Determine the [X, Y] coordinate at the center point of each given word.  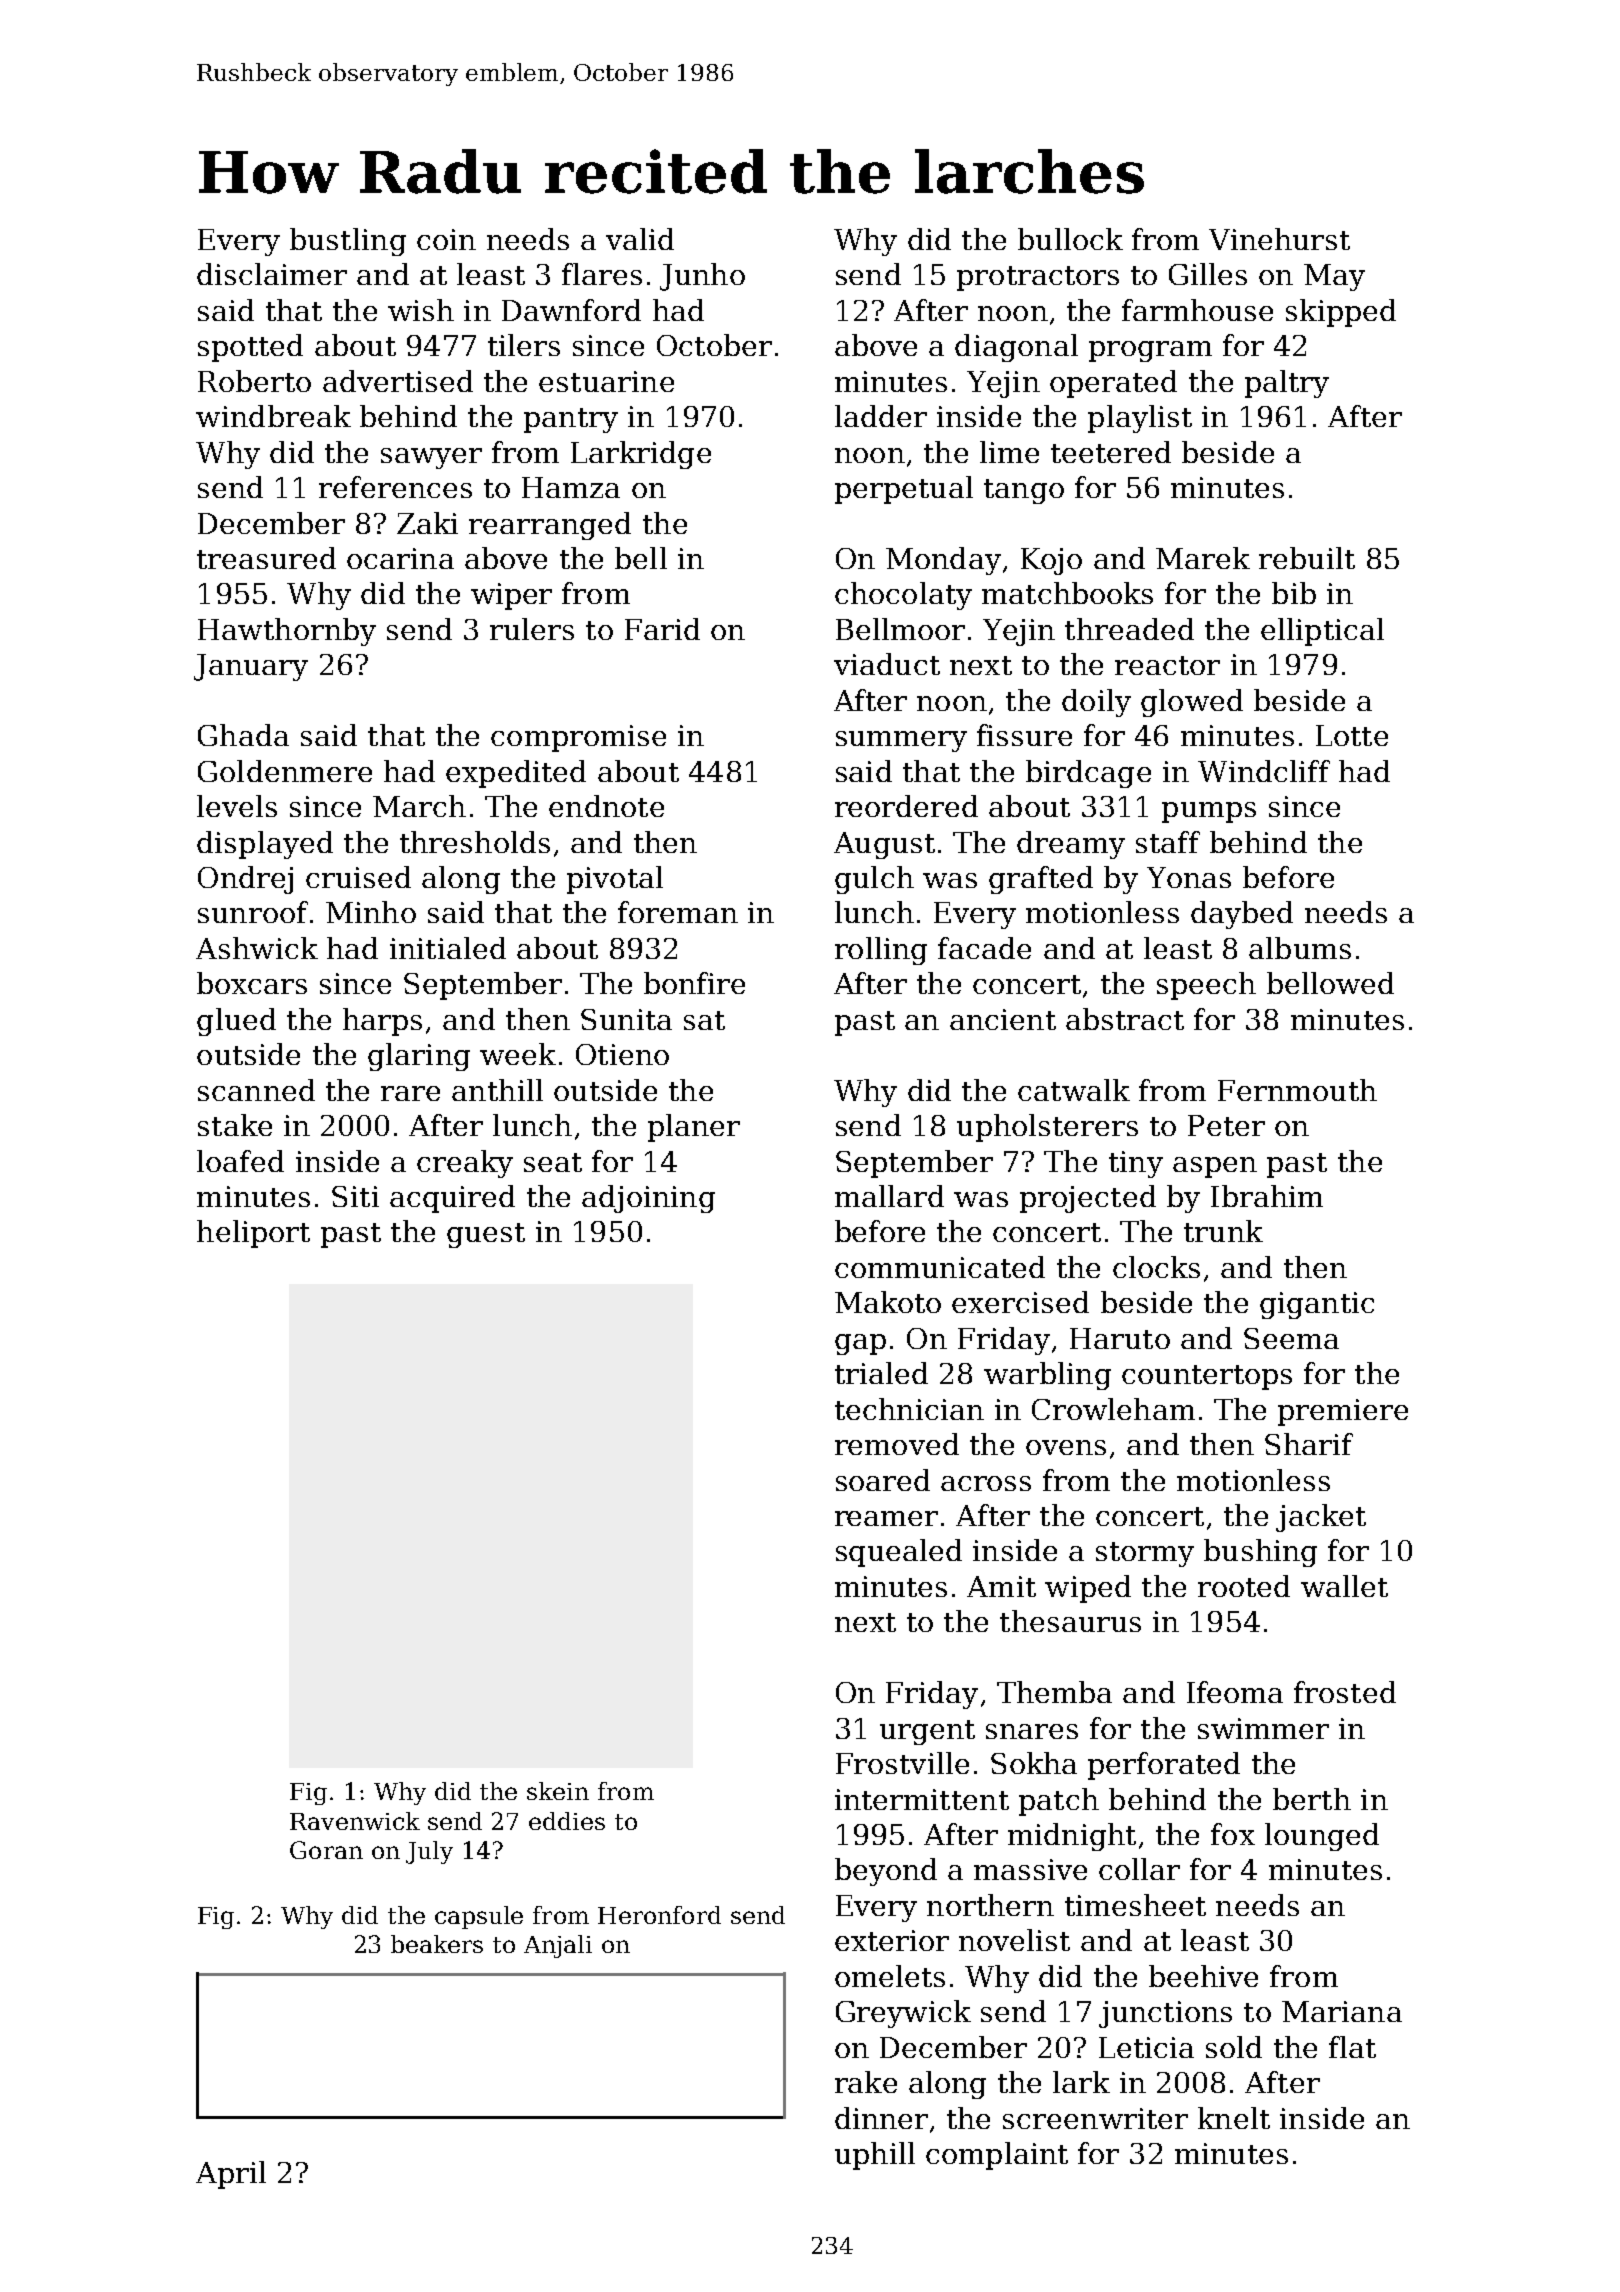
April [231, 2175]
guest [486, 1235]
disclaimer [272, 274]
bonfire [694, 983]
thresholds [475, 842]
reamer [886, 1518]
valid [640, 239]
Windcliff [1264, 771]
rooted [1244, 1586]
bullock [1070, 239]
